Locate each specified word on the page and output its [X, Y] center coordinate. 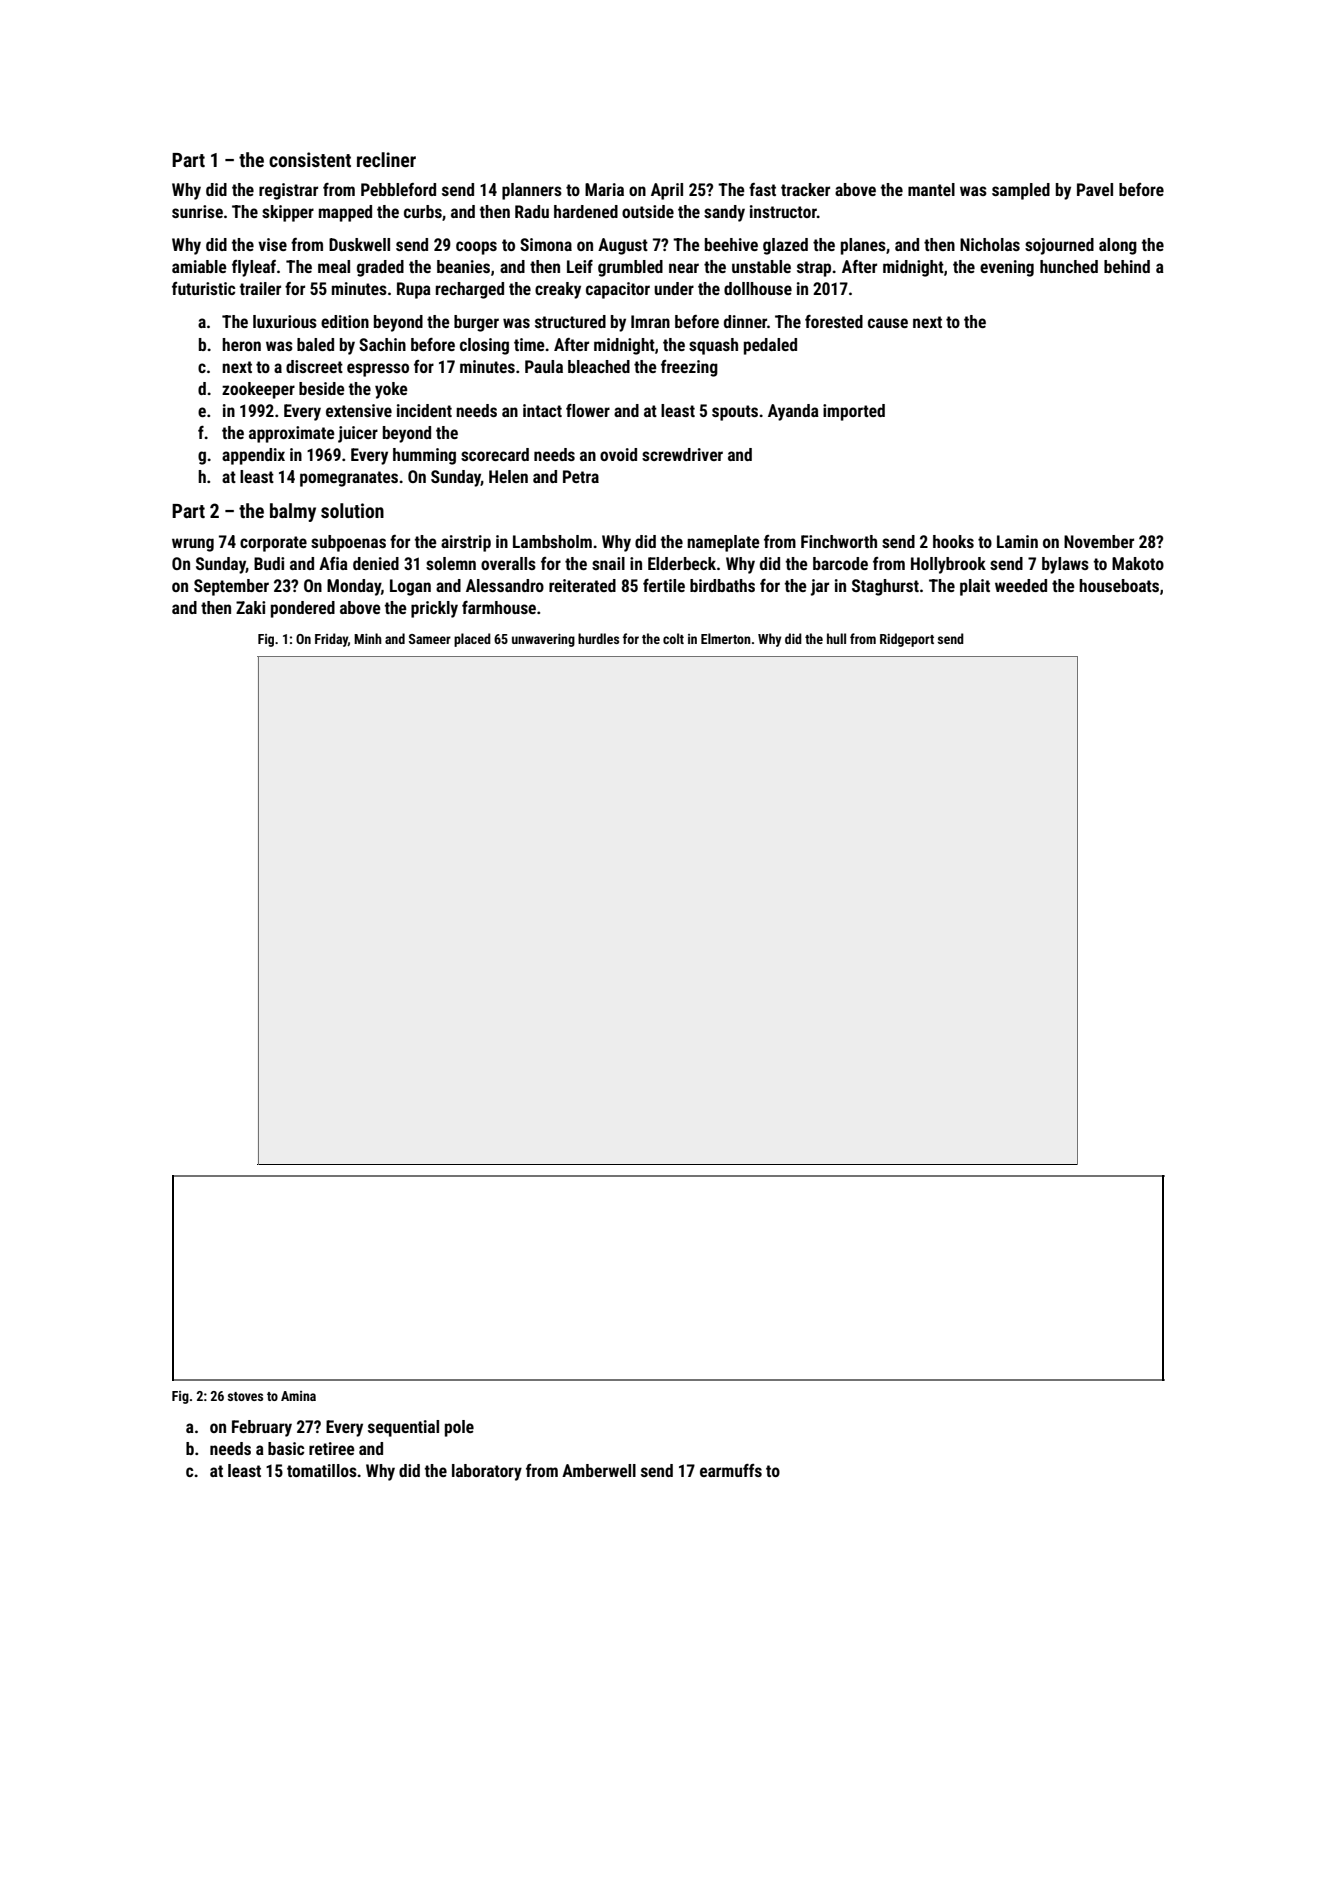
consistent [310, 159]
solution [352, 510]
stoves [245, 1396]
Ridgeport [907, 640]
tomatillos [322, 1470]
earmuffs [731, 1470]
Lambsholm [552, 541]
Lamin [1017, 541]
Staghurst [885, 587]
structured [570, 321]
